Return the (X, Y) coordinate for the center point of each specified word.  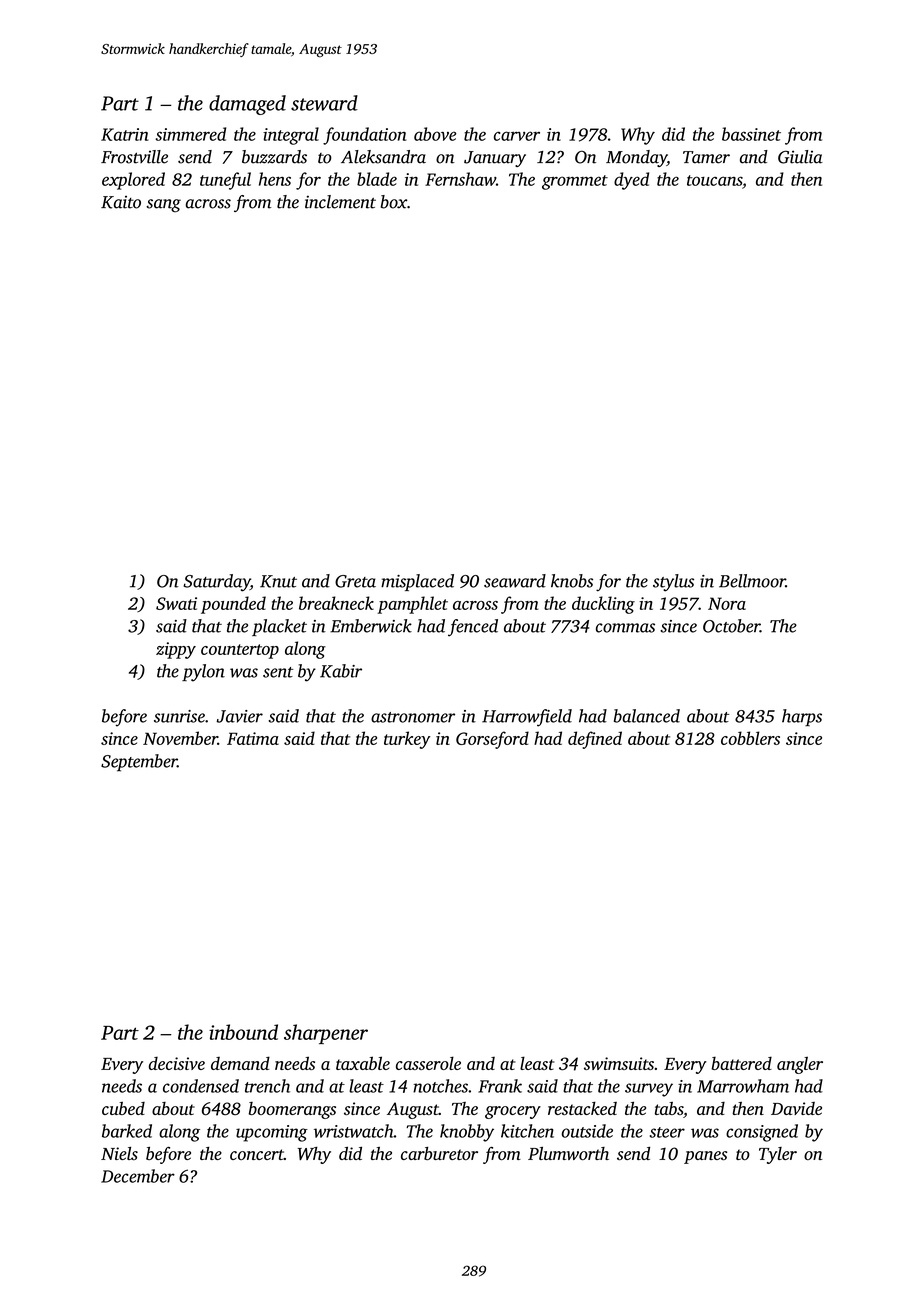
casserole (428, 1063)
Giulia (800, 157)
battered (741, 1063)
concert (257, 1154)
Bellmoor (752, 581)
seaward (515, 581)
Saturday (217, 583)
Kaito (121, 202)
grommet (575, 182)
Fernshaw (460, 179)
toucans (714, 180)
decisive (177, 1063)
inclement (340, 202)
